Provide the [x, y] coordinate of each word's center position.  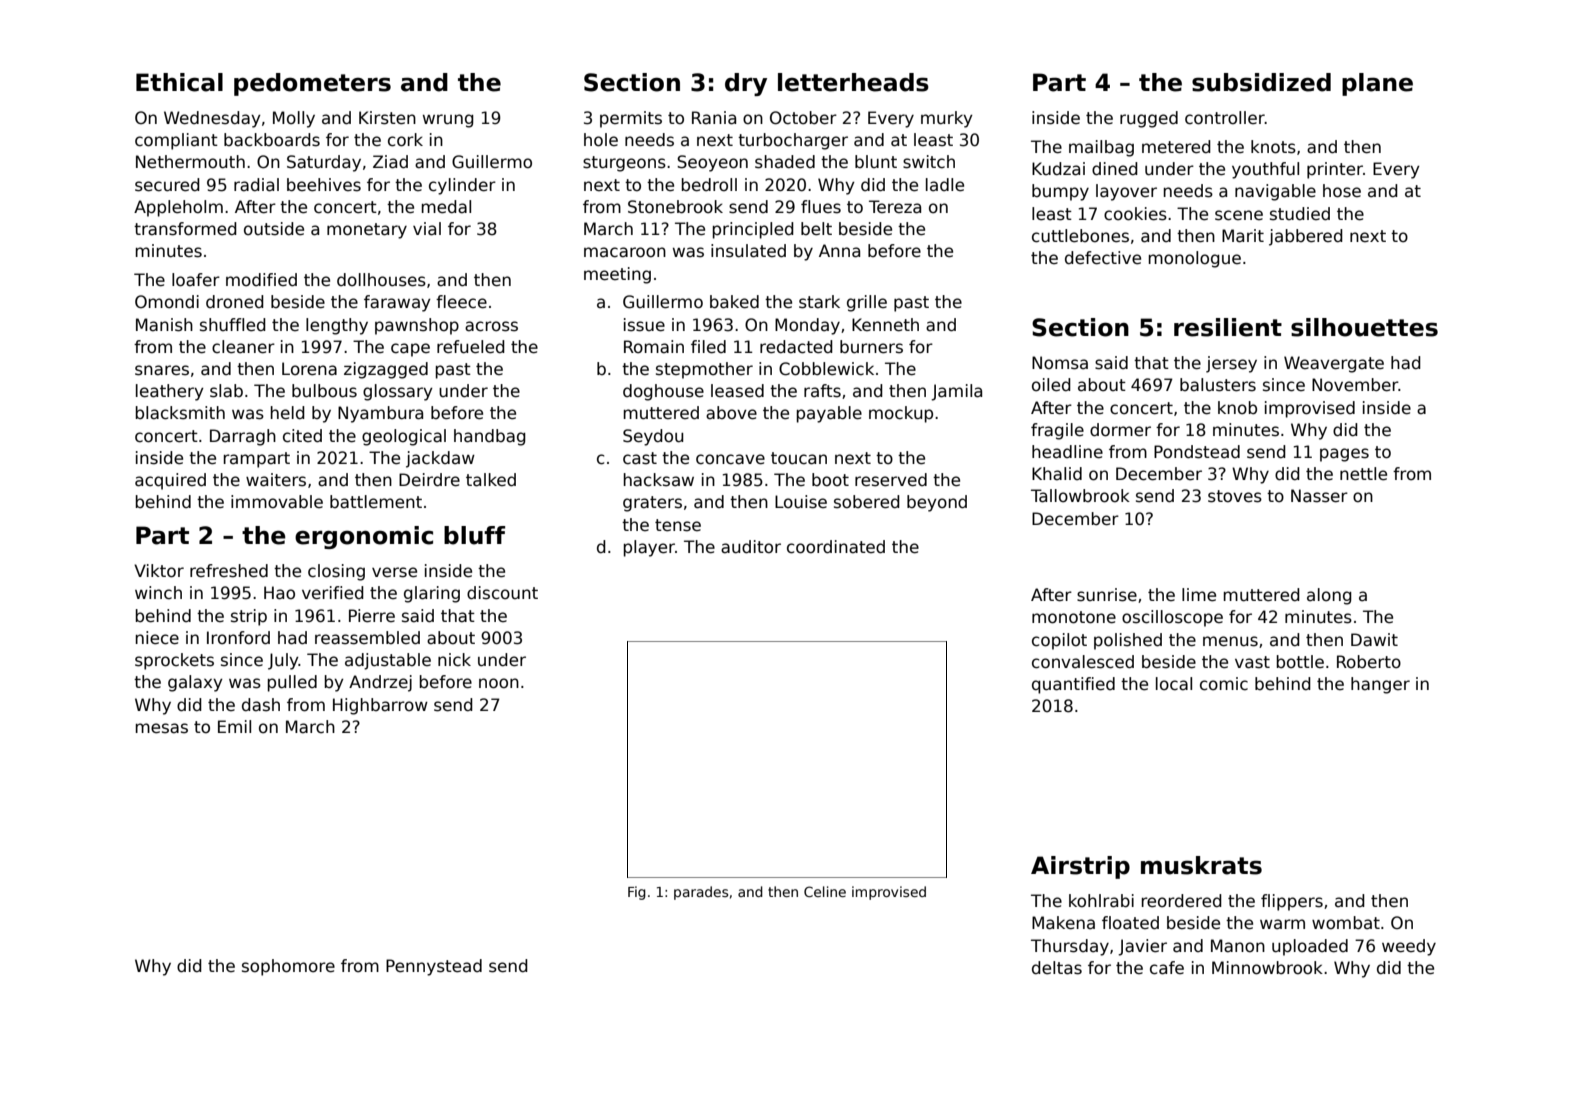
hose [1342, 191]
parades [701, 893]
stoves [1235, 496]
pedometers [312, 84]
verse [394, 572]
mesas [162, 728]
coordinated [836, 547]
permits [631, 119]
